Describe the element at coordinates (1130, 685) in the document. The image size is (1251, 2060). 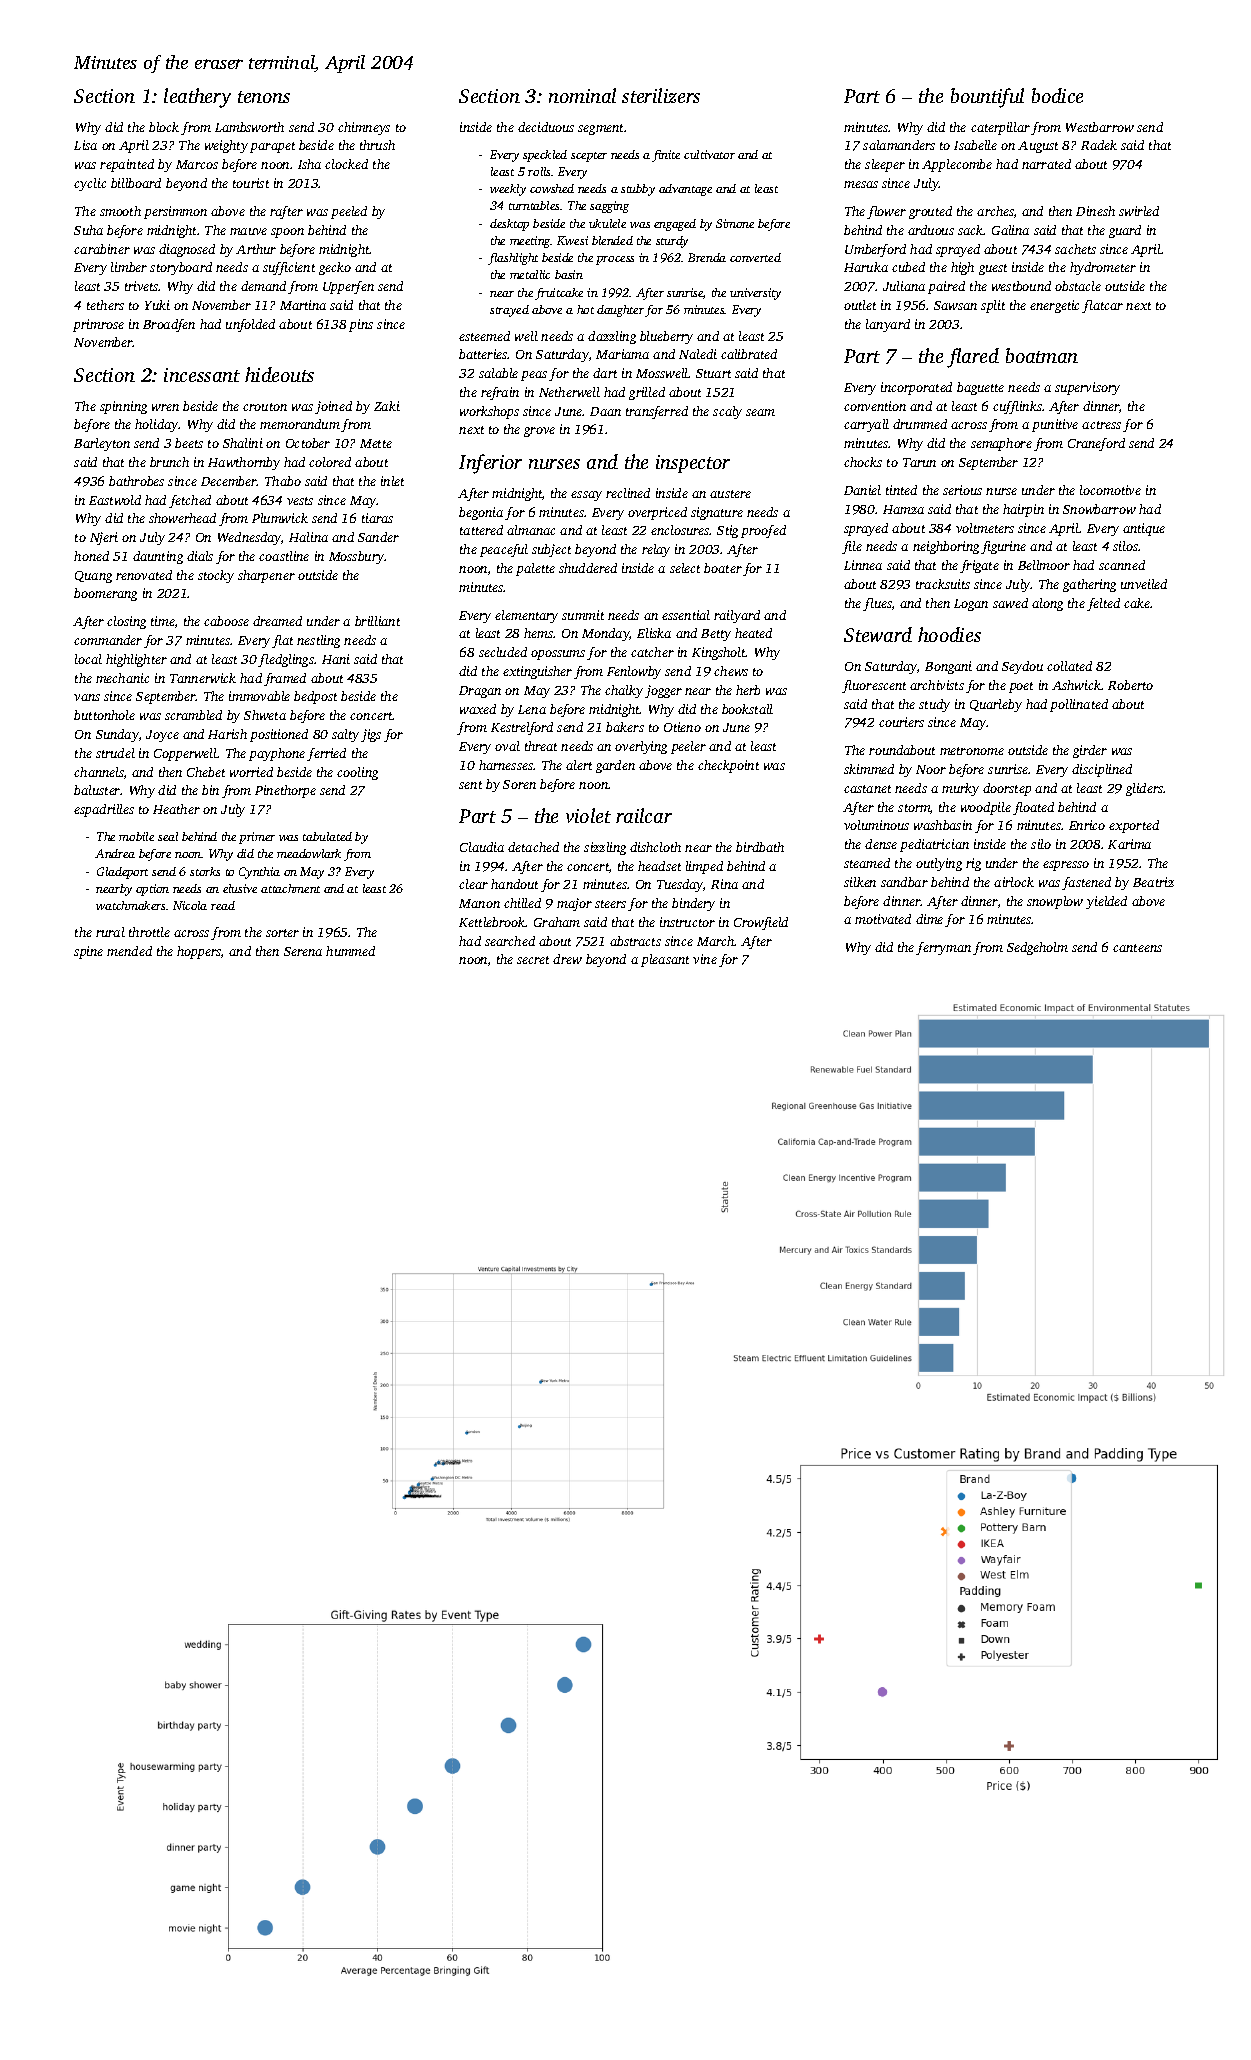
I see `Roberto` at that location.
